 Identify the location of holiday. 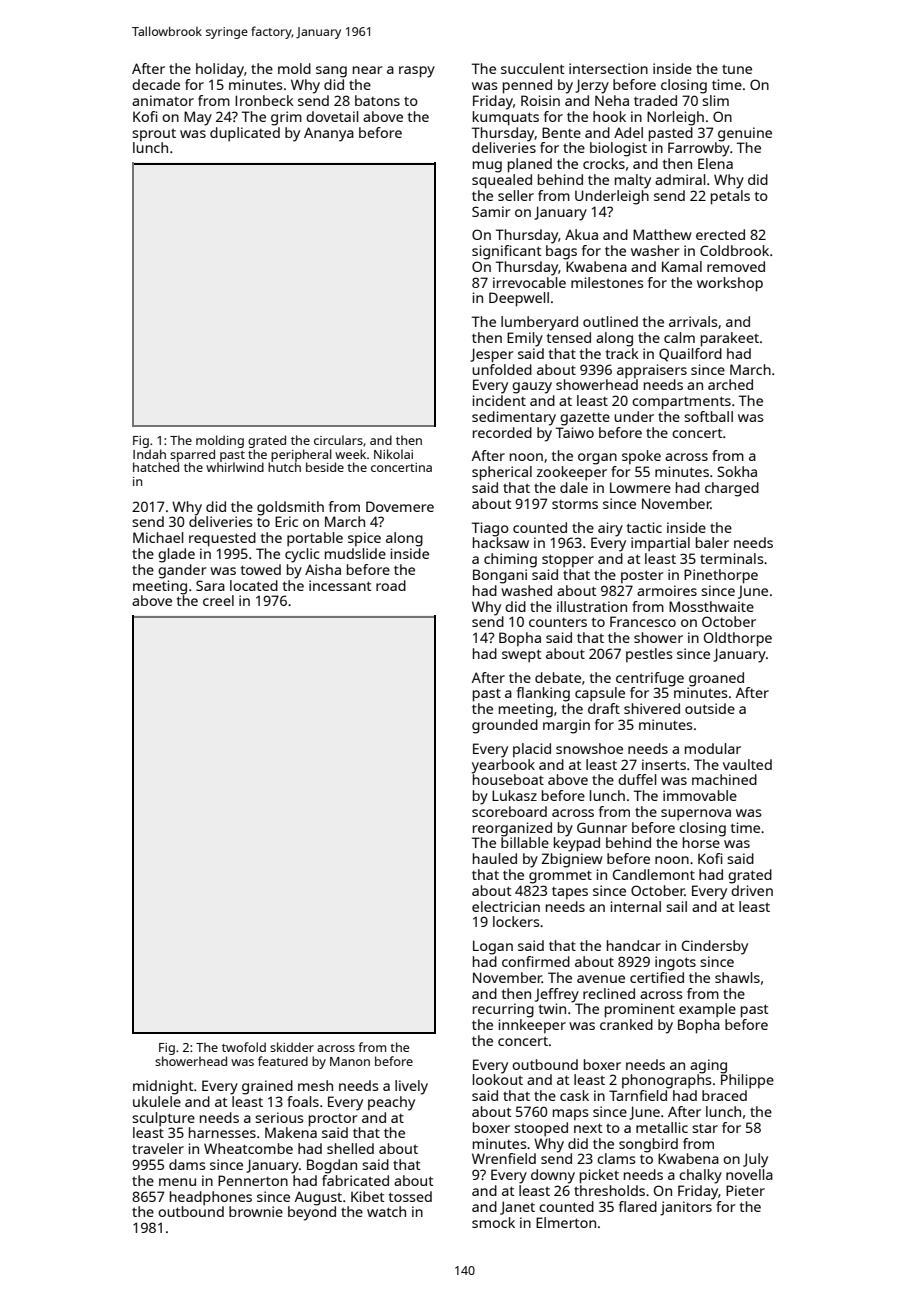
(220, 70).
